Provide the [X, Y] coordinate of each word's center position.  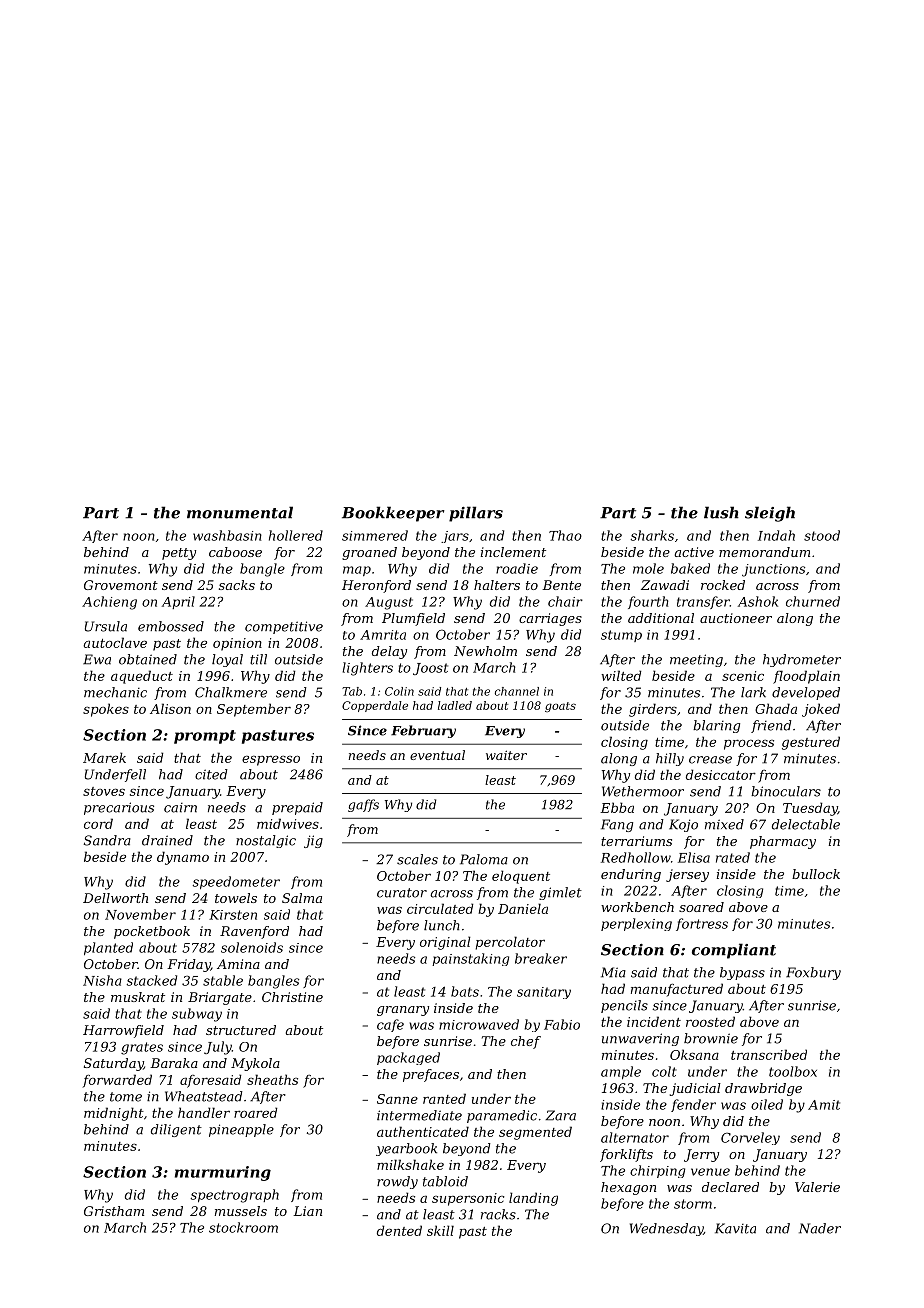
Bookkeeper [393, 514]
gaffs [363, 805]
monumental [240, 512]
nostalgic [266, 841]
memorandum [764, 552]
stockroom [243, 1227]
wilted [621, 675]
